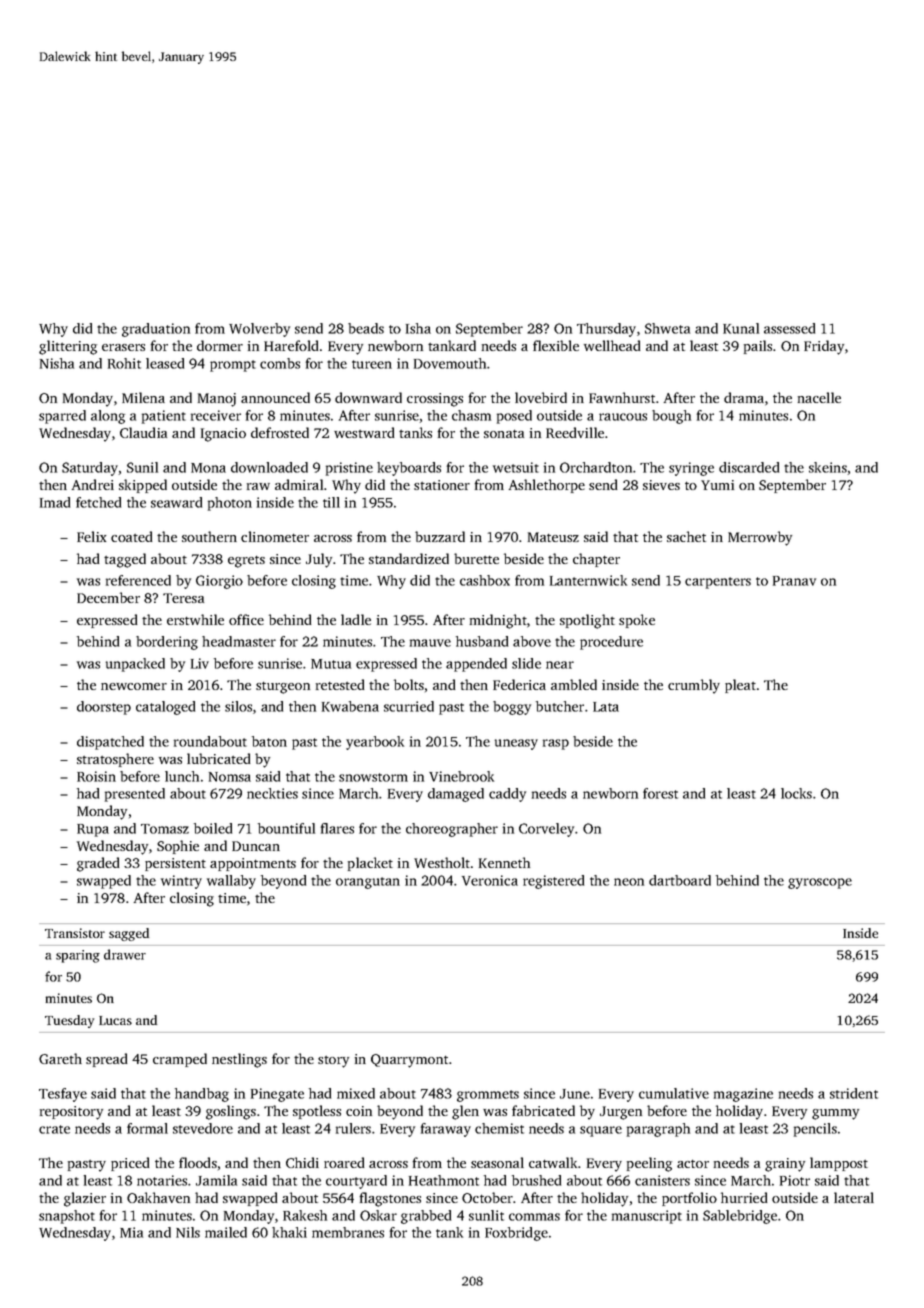 The image size is (924, 1308). Describe the element at coordinates (217, 400) in the image. I see `Manoj` at that location.
